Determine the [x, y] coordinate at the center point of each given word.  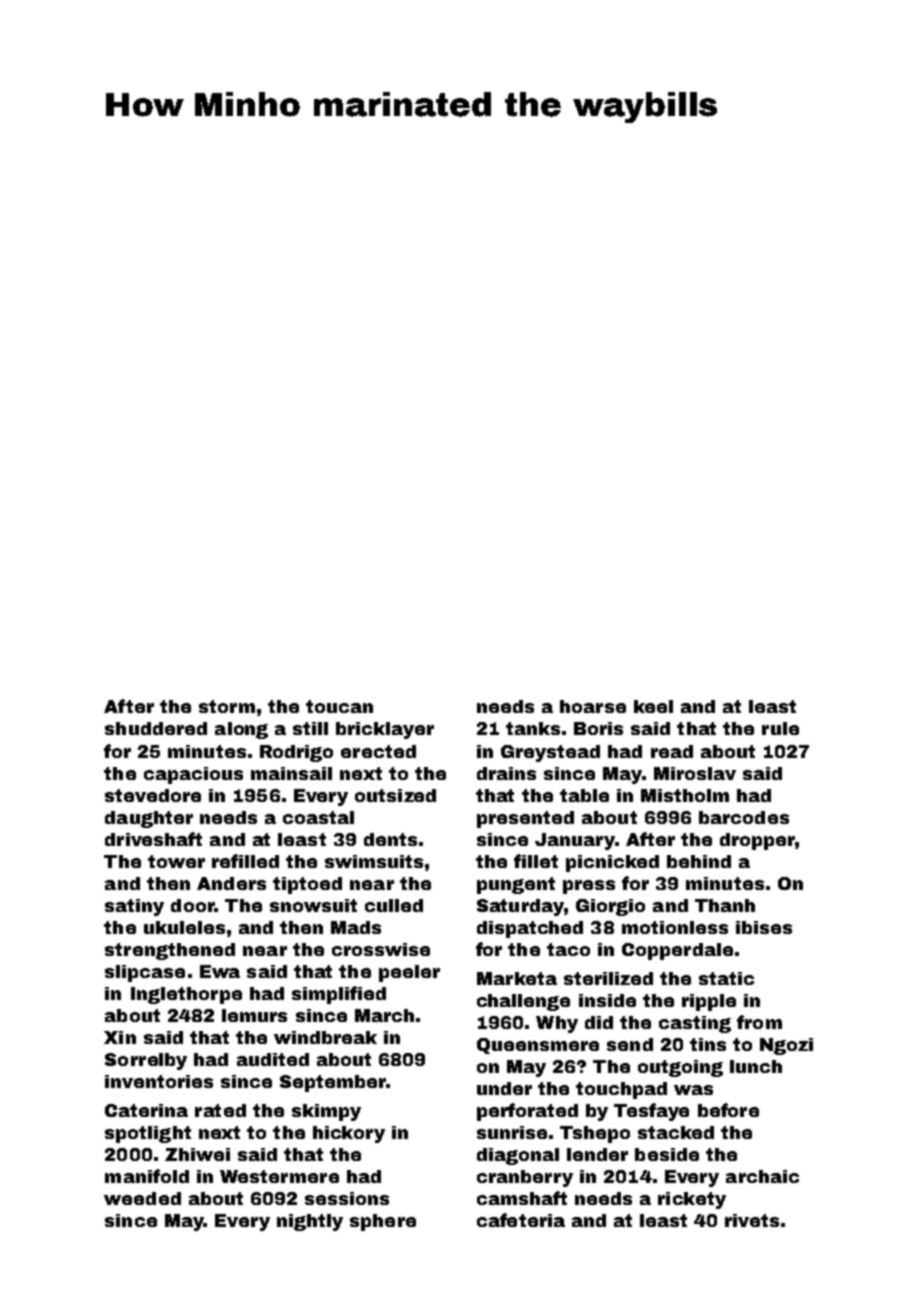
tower [176, 861]
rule [780, 728]
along [241, 730]
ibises [764, 927]
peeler [409, 973]
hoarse [593, 706]
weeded [142, 1198]
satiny [134, 907]
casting [695, 1024]
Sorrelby [146, 1061]
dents [390, 839]
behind [699, 861]
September [333, 1083]
